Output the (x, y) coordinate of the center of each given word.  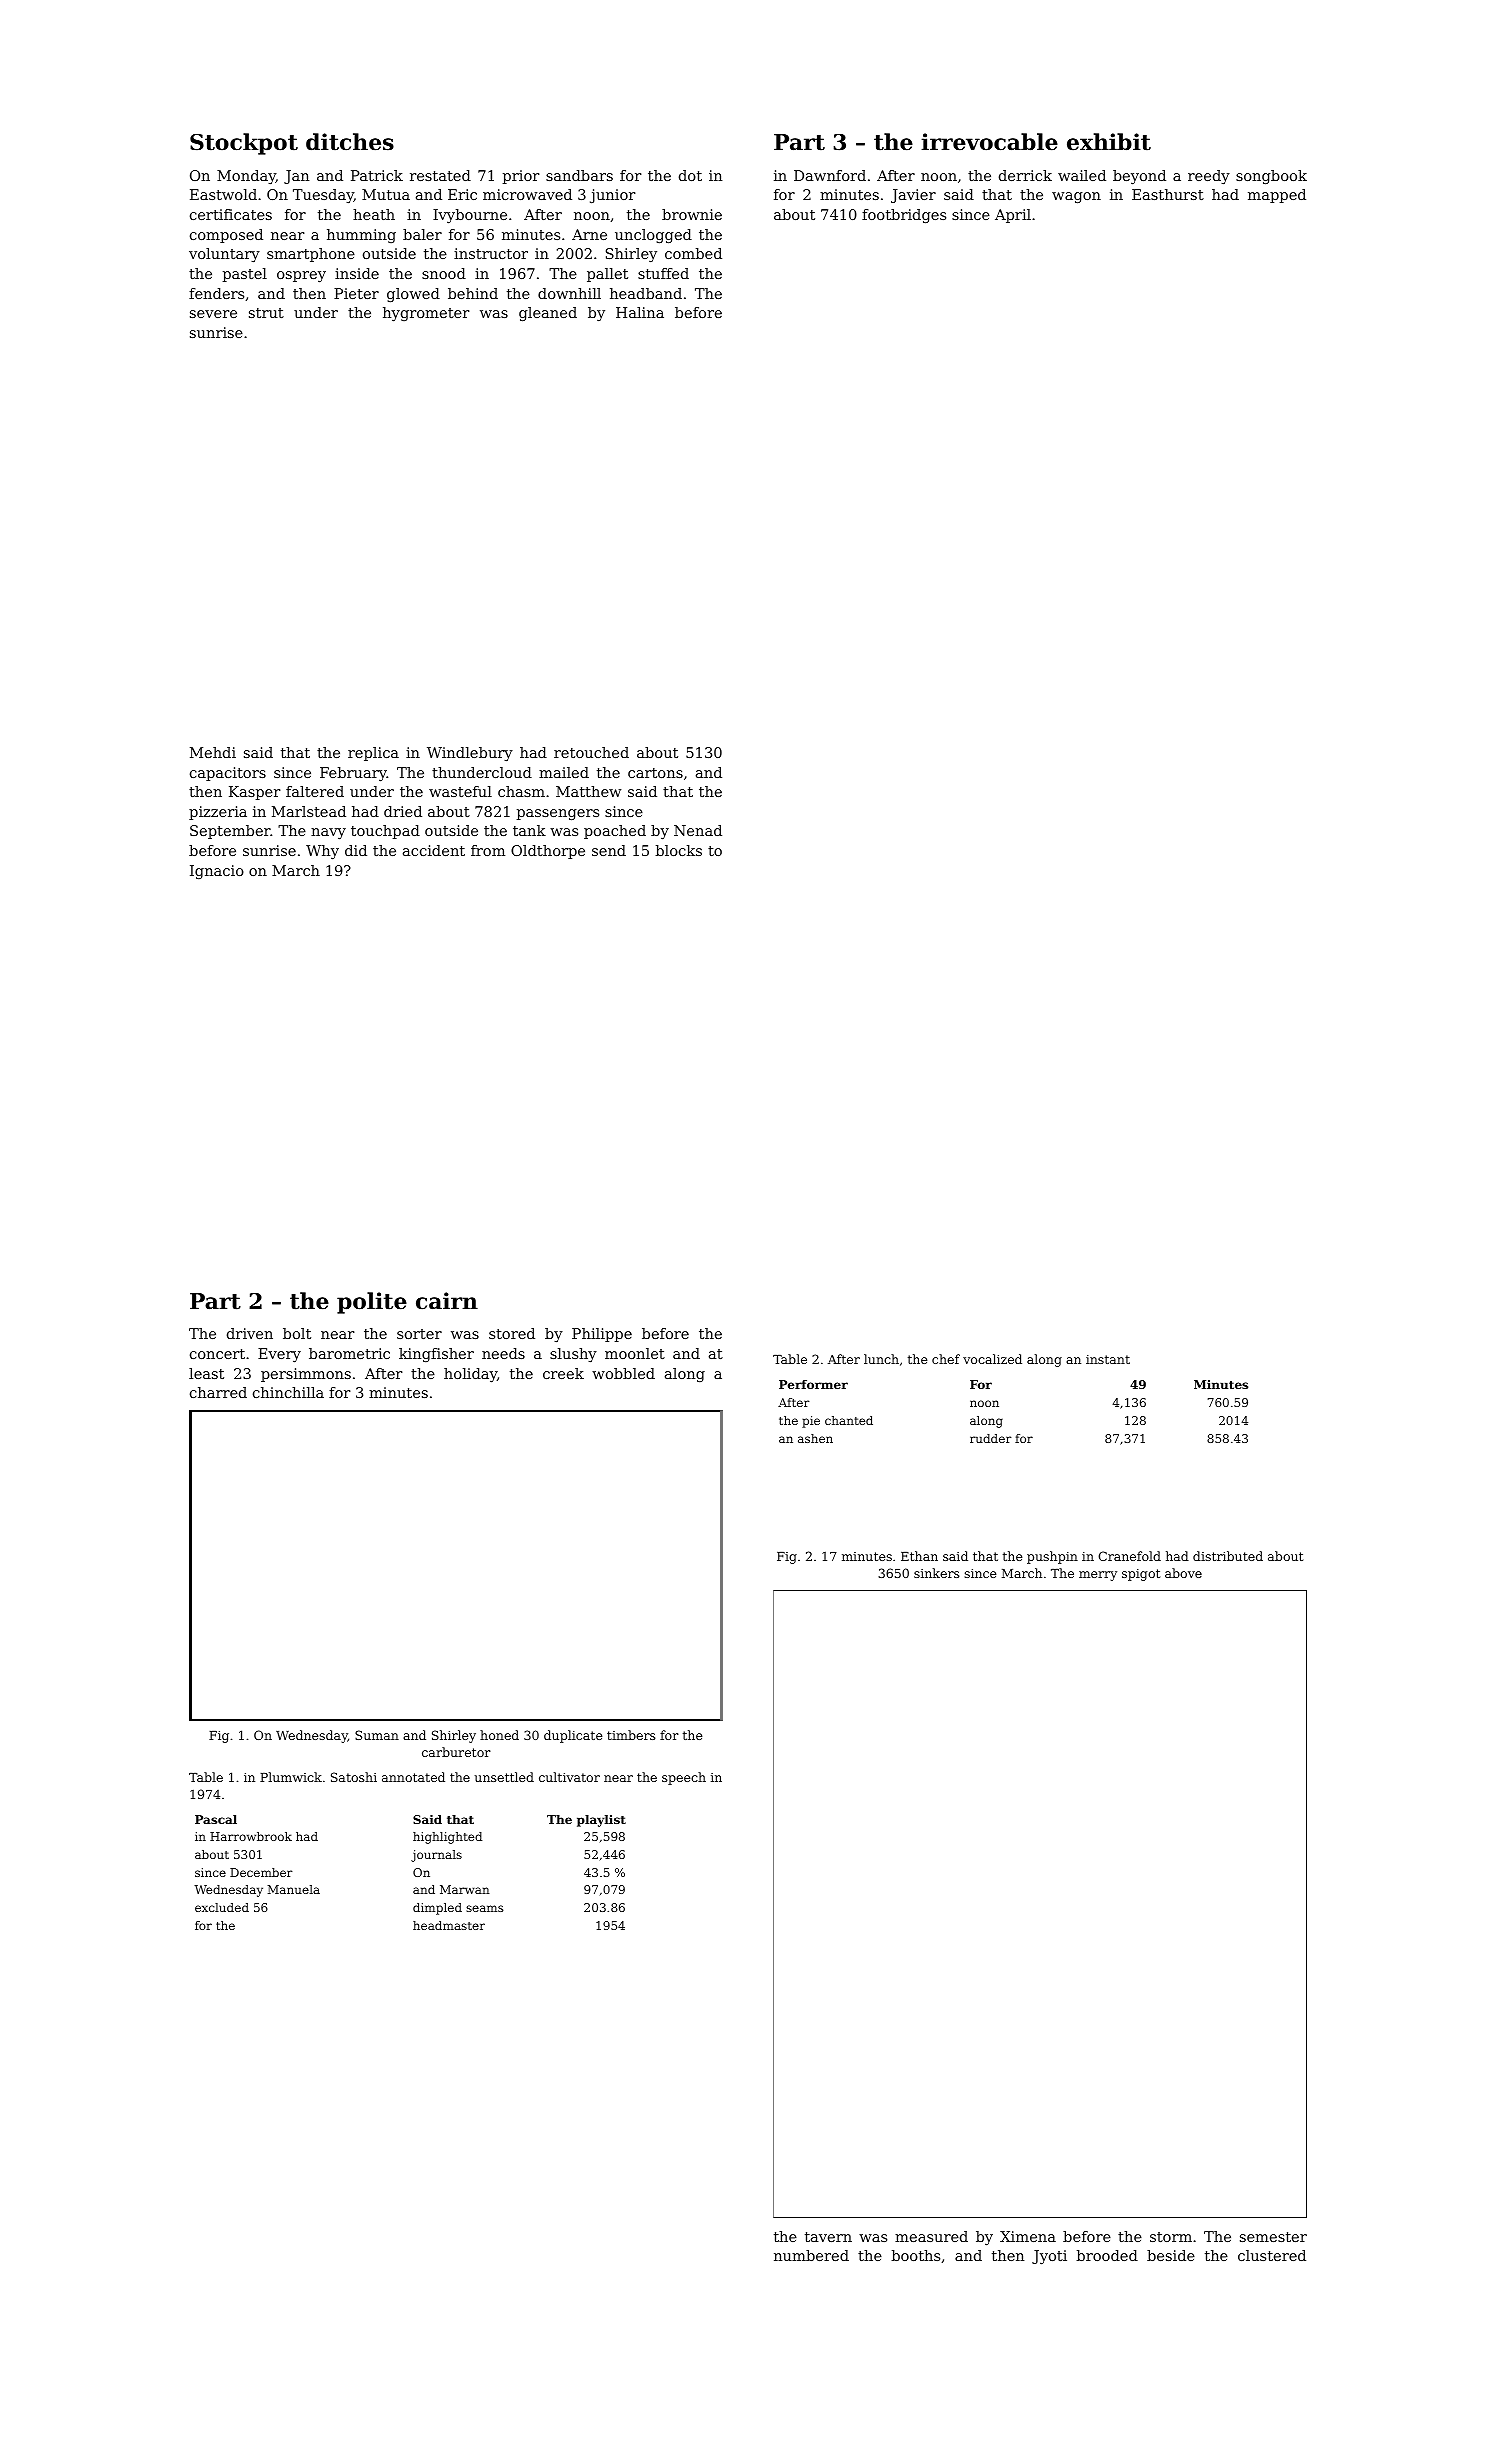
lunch (881, 1359)
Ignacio (217, 872)
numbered (811, 2255)
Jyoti (1049, 2257)
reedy (1209, 177)
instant (1108, 1359)
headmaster (449, 1925)
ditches (350, 142)
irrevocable (989, 142)
